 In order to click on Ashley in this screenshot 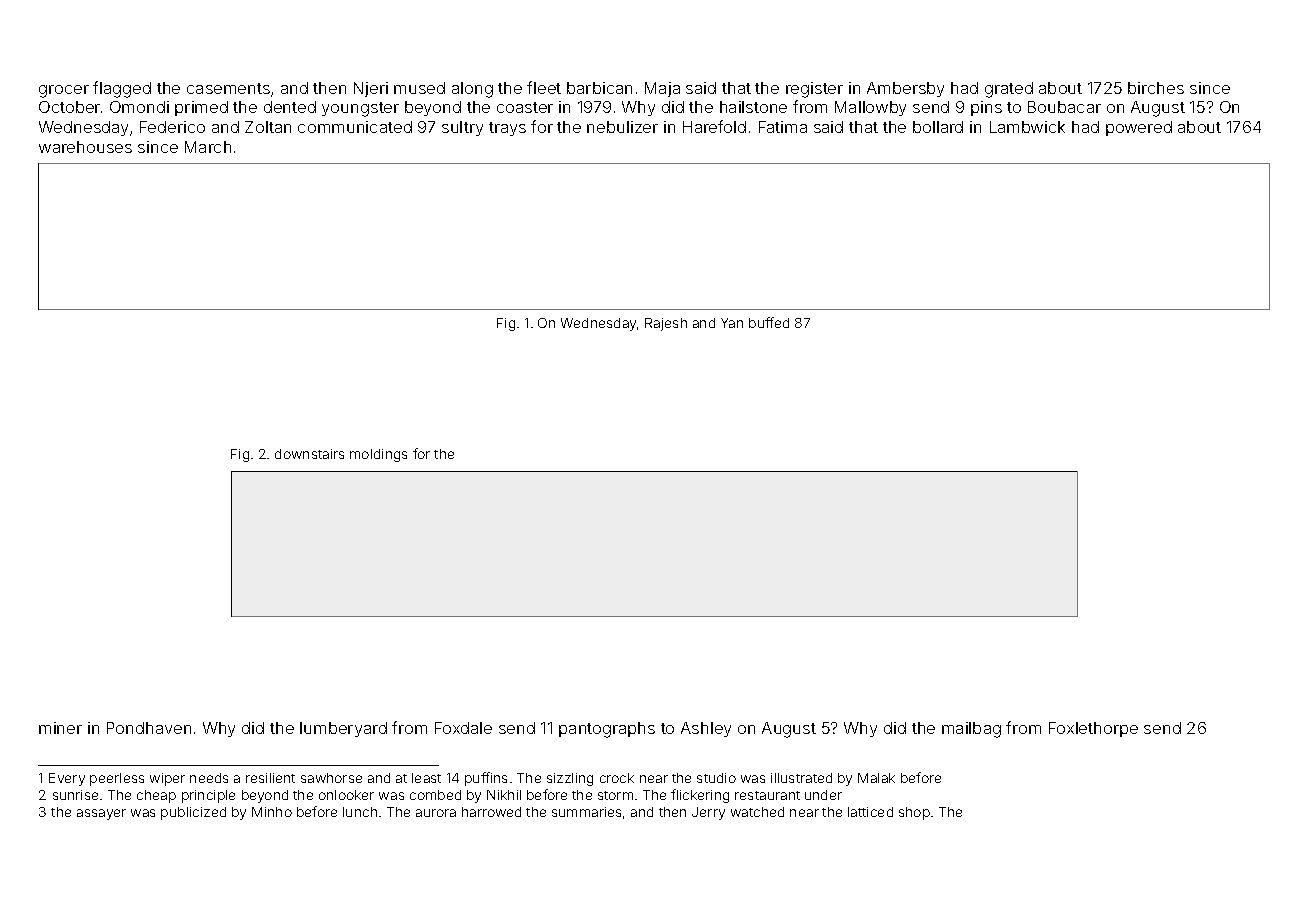, I will do `click(706, 729)`.
